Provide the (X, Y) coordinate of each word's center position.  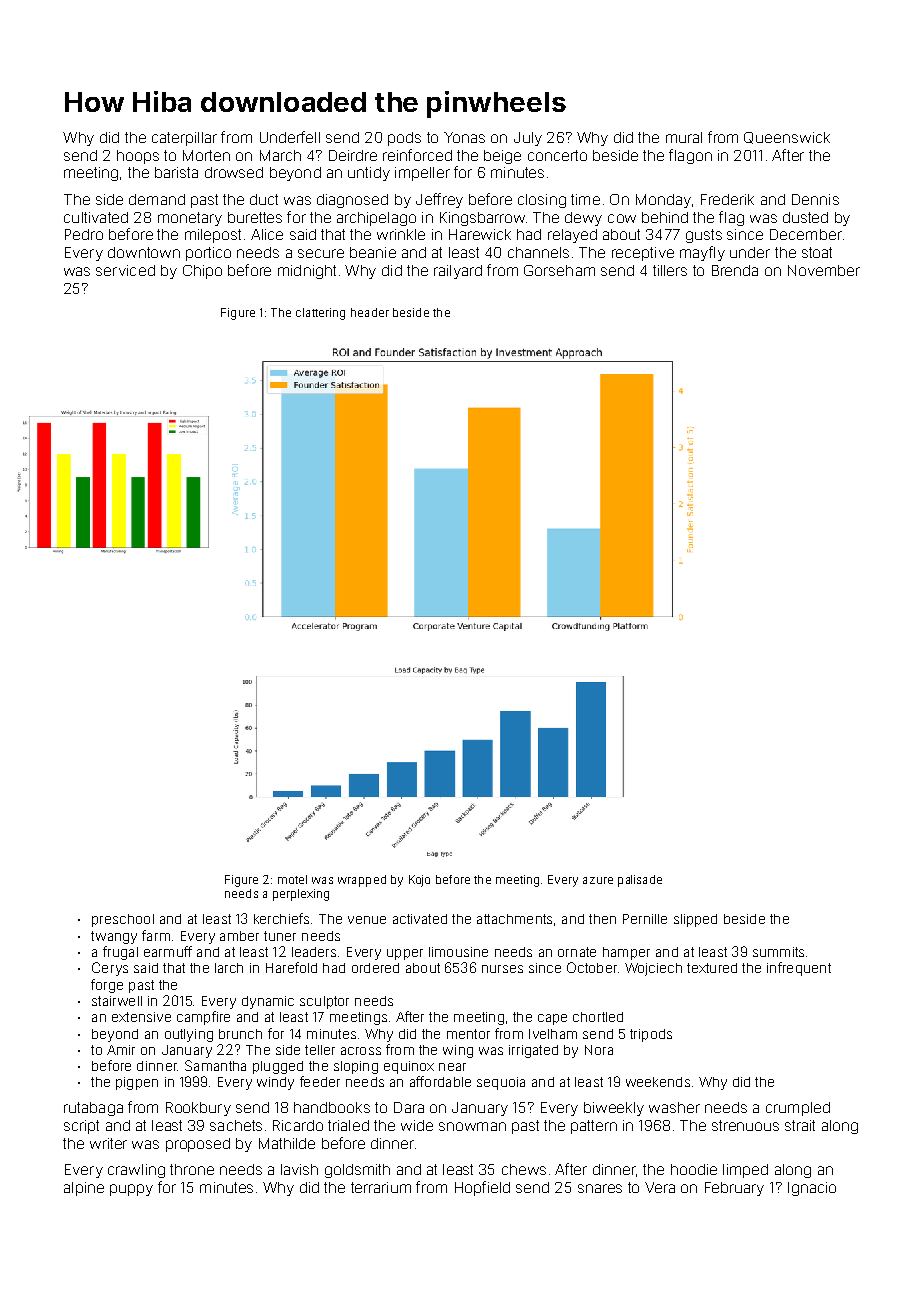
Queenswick (787, 138)
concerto (557, 155)
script (81, 1127)
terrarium (381, 1187)
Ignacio (812, 1189)
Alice (267, 234)
